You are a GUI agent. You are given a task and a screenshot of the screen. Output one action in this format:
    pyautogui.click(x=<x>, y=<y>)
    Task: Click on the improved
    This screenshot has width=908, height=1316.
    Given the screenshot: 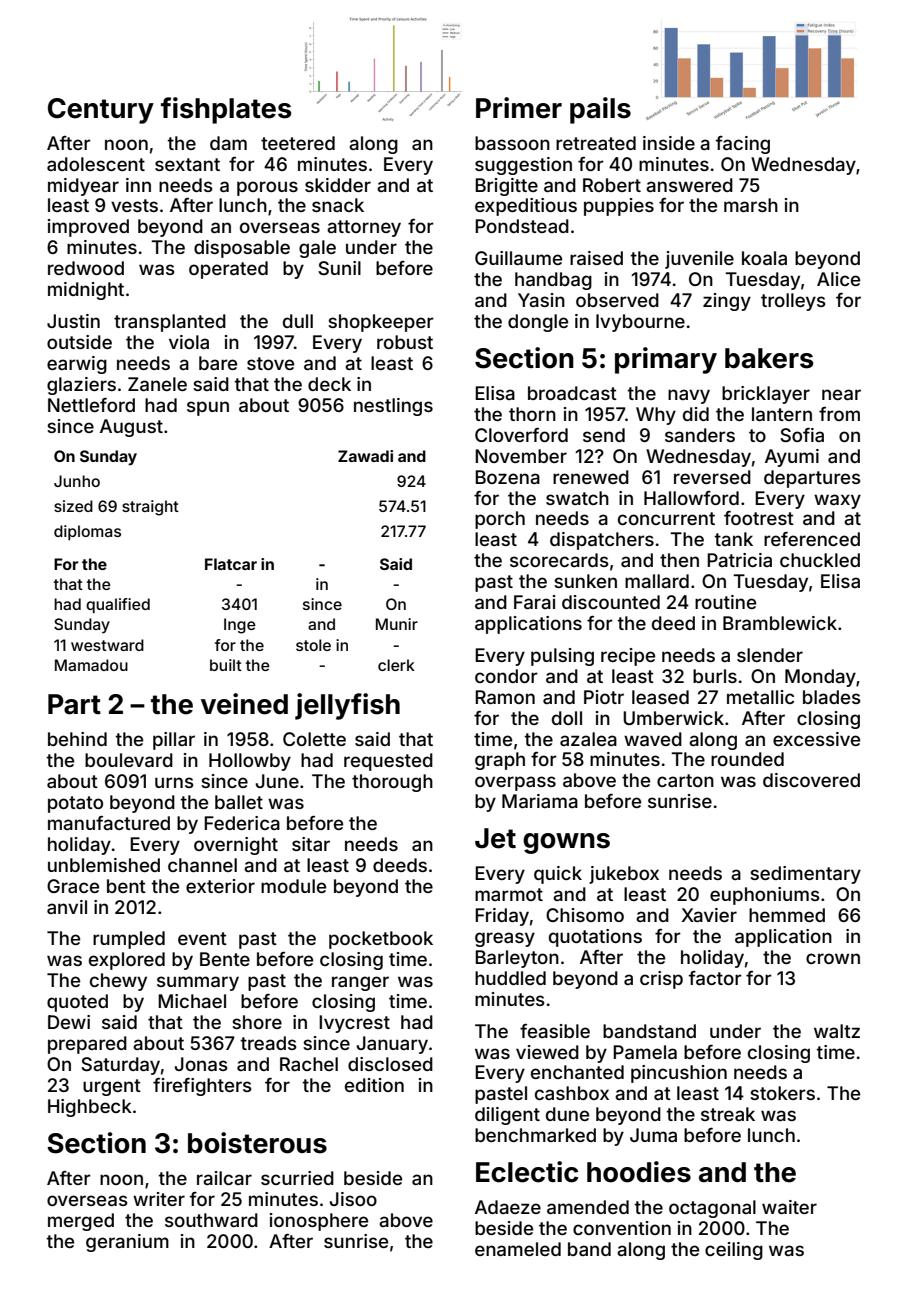 What is the action you would take?
    pyautogui.click(x=88, y=228)
